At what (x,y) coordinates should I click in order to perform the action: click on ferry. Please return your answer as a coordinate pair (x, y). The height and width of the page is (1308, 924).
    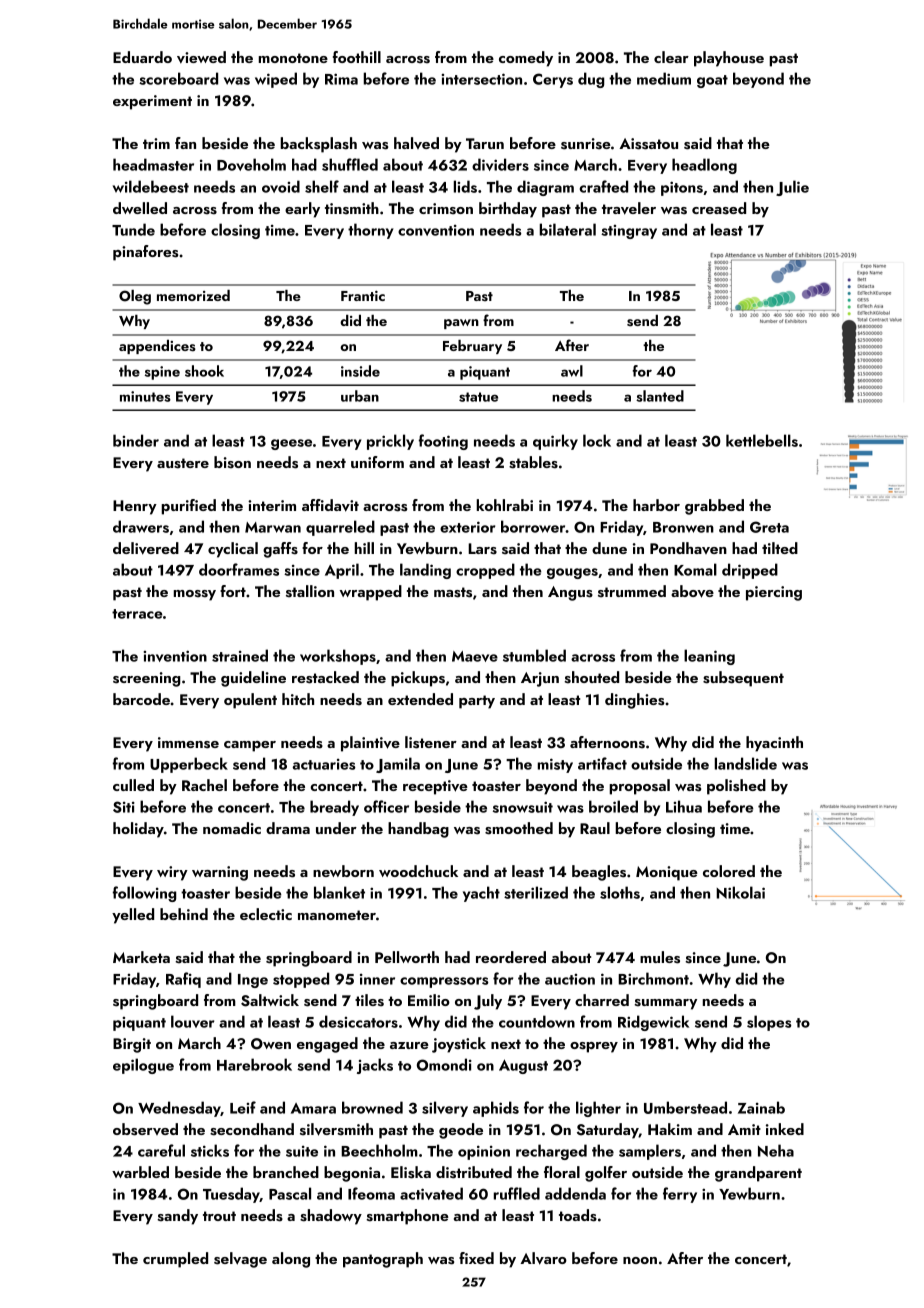
    Looking at the image, I should click on (680, 1195).
